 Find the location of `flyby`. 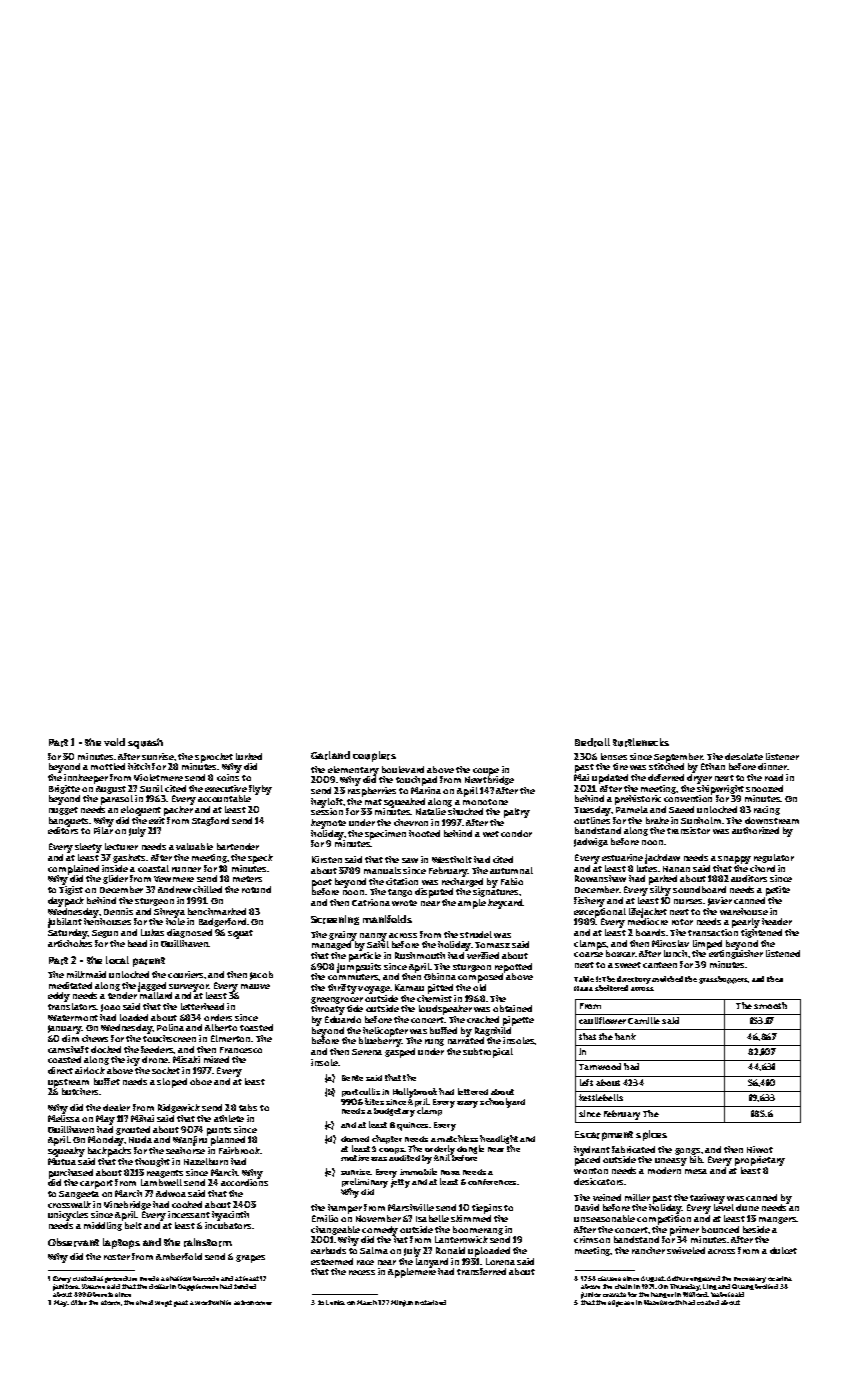

flyby is located at coordinates (260, 790).
